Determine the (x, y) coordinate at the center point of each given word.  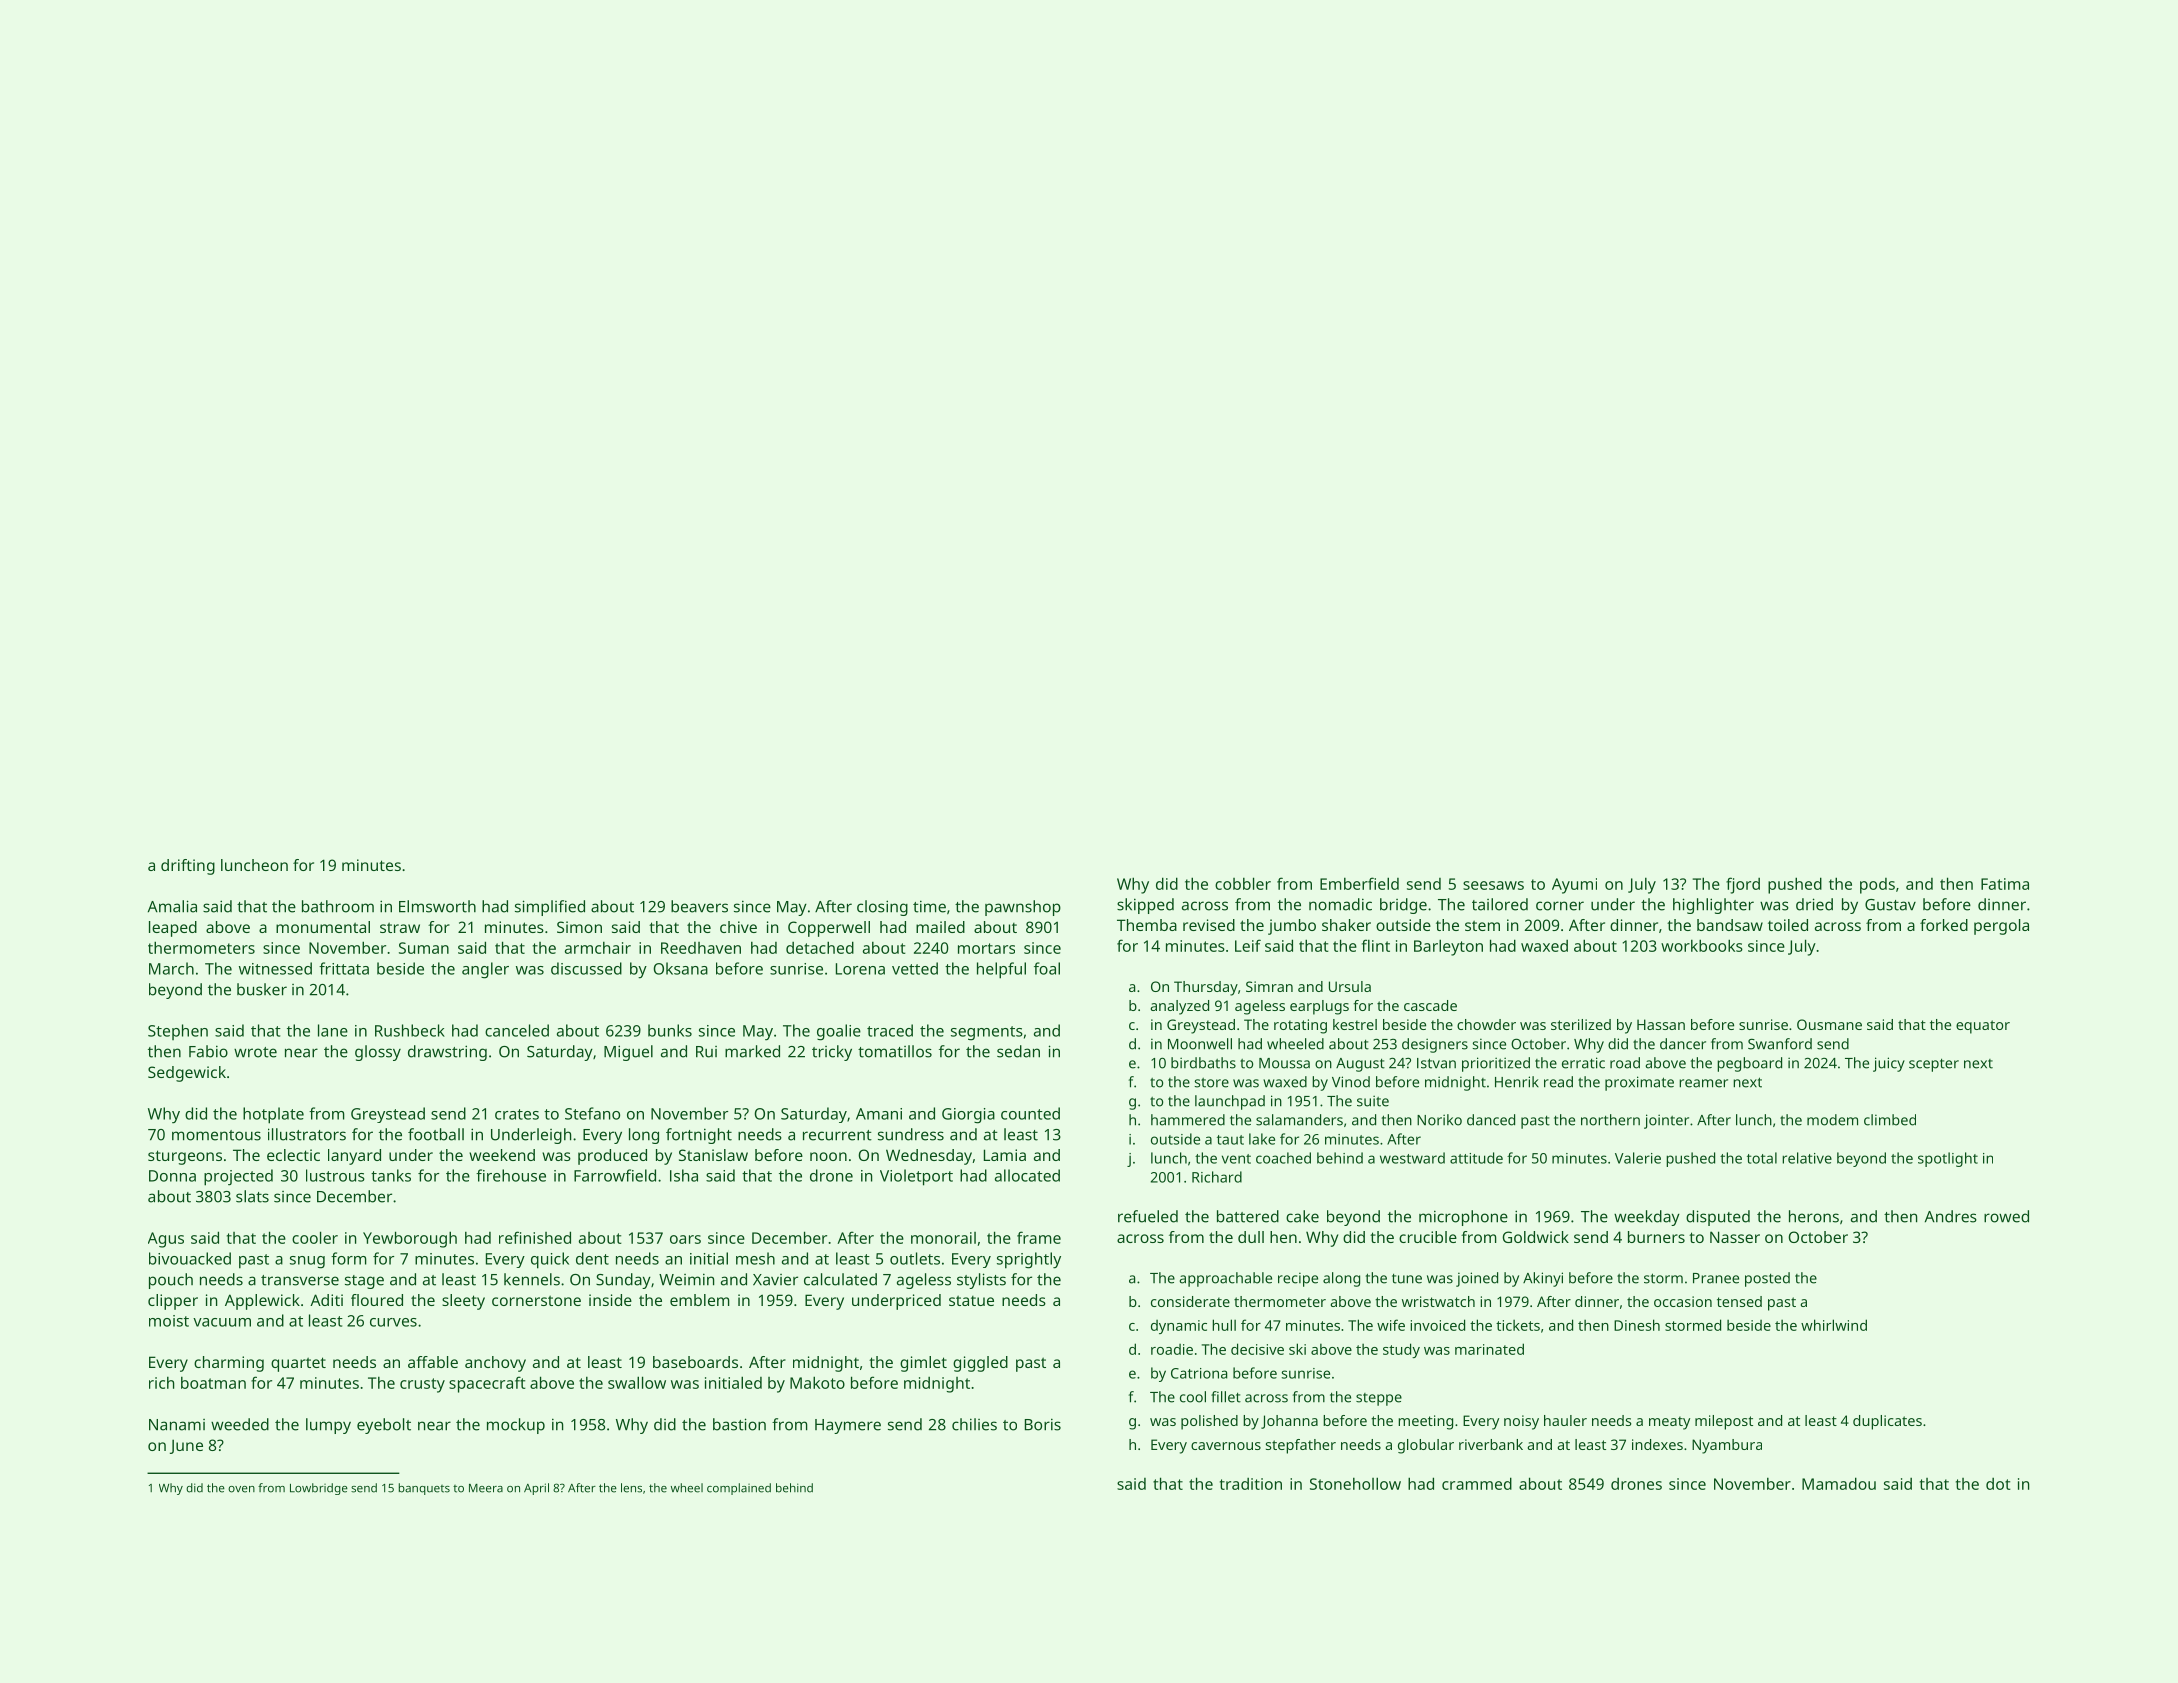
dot (1998, 1484)
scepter (1934, 1065)
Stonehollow (1355, 1483)
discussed (586, 968)
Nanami (177, 1425)
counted (1030, 1113)
